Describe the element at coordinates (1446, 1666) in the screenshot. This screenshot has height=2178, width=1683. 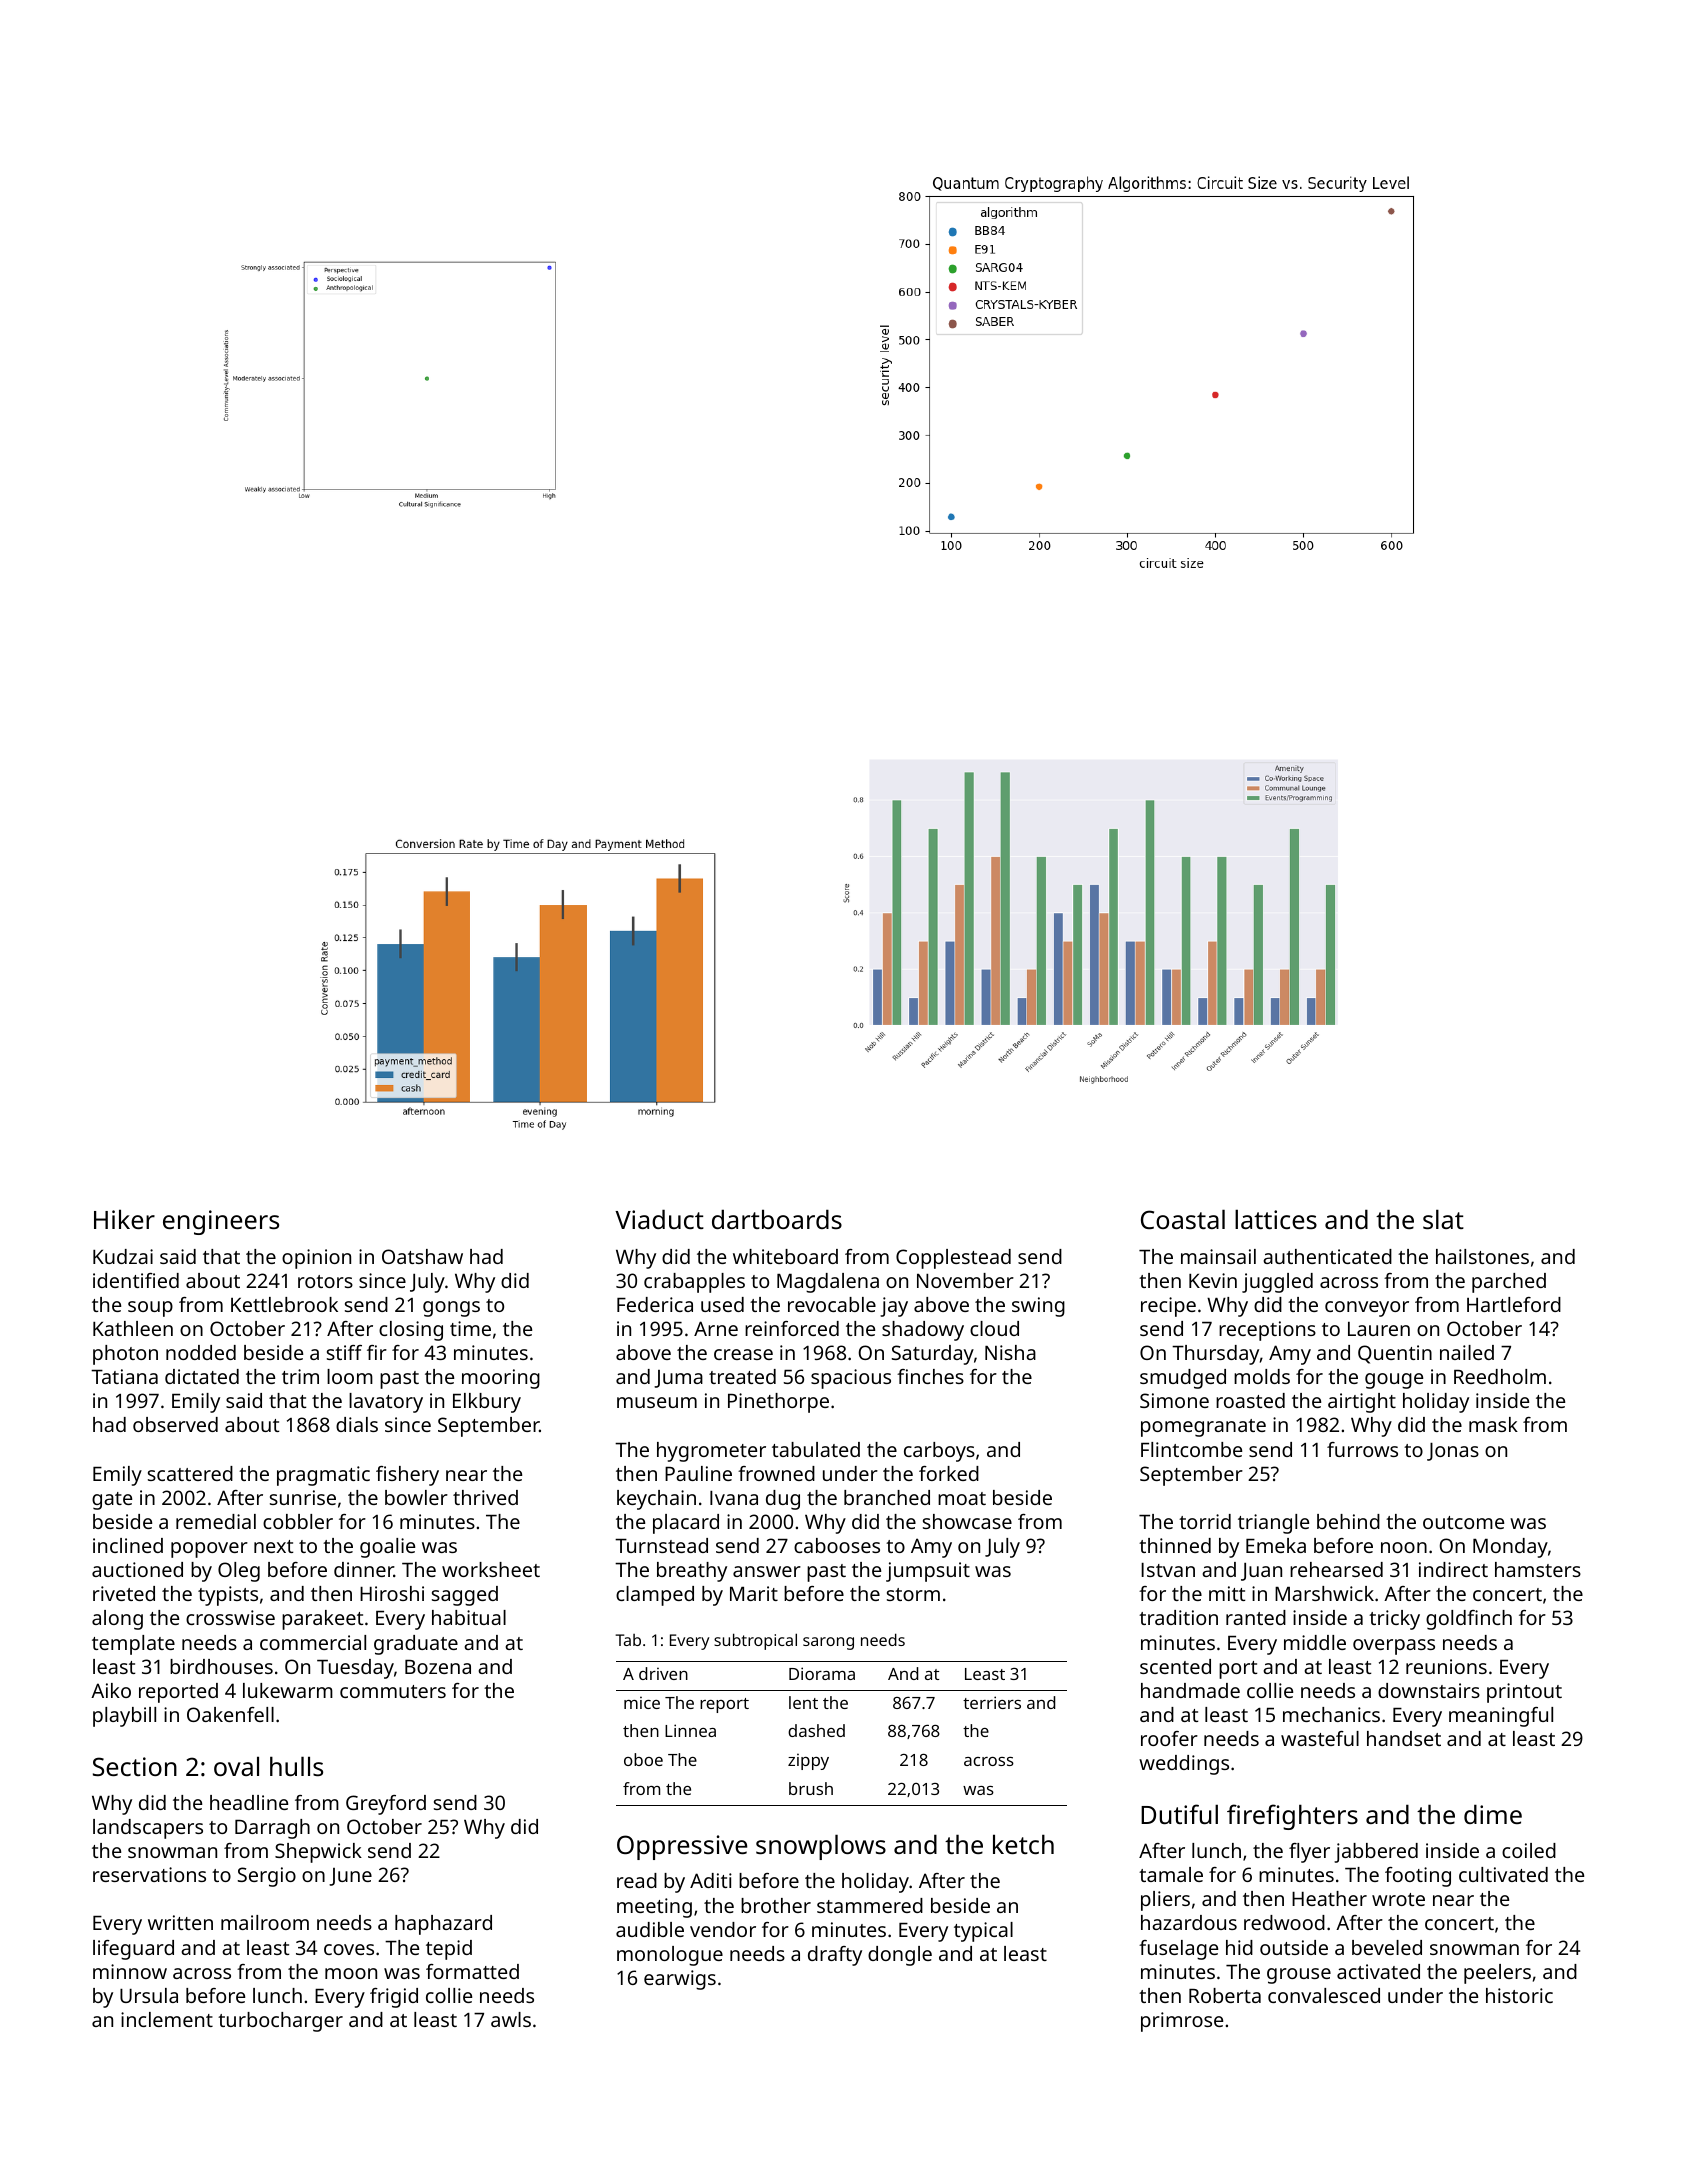
I see `reunions` at that location.
